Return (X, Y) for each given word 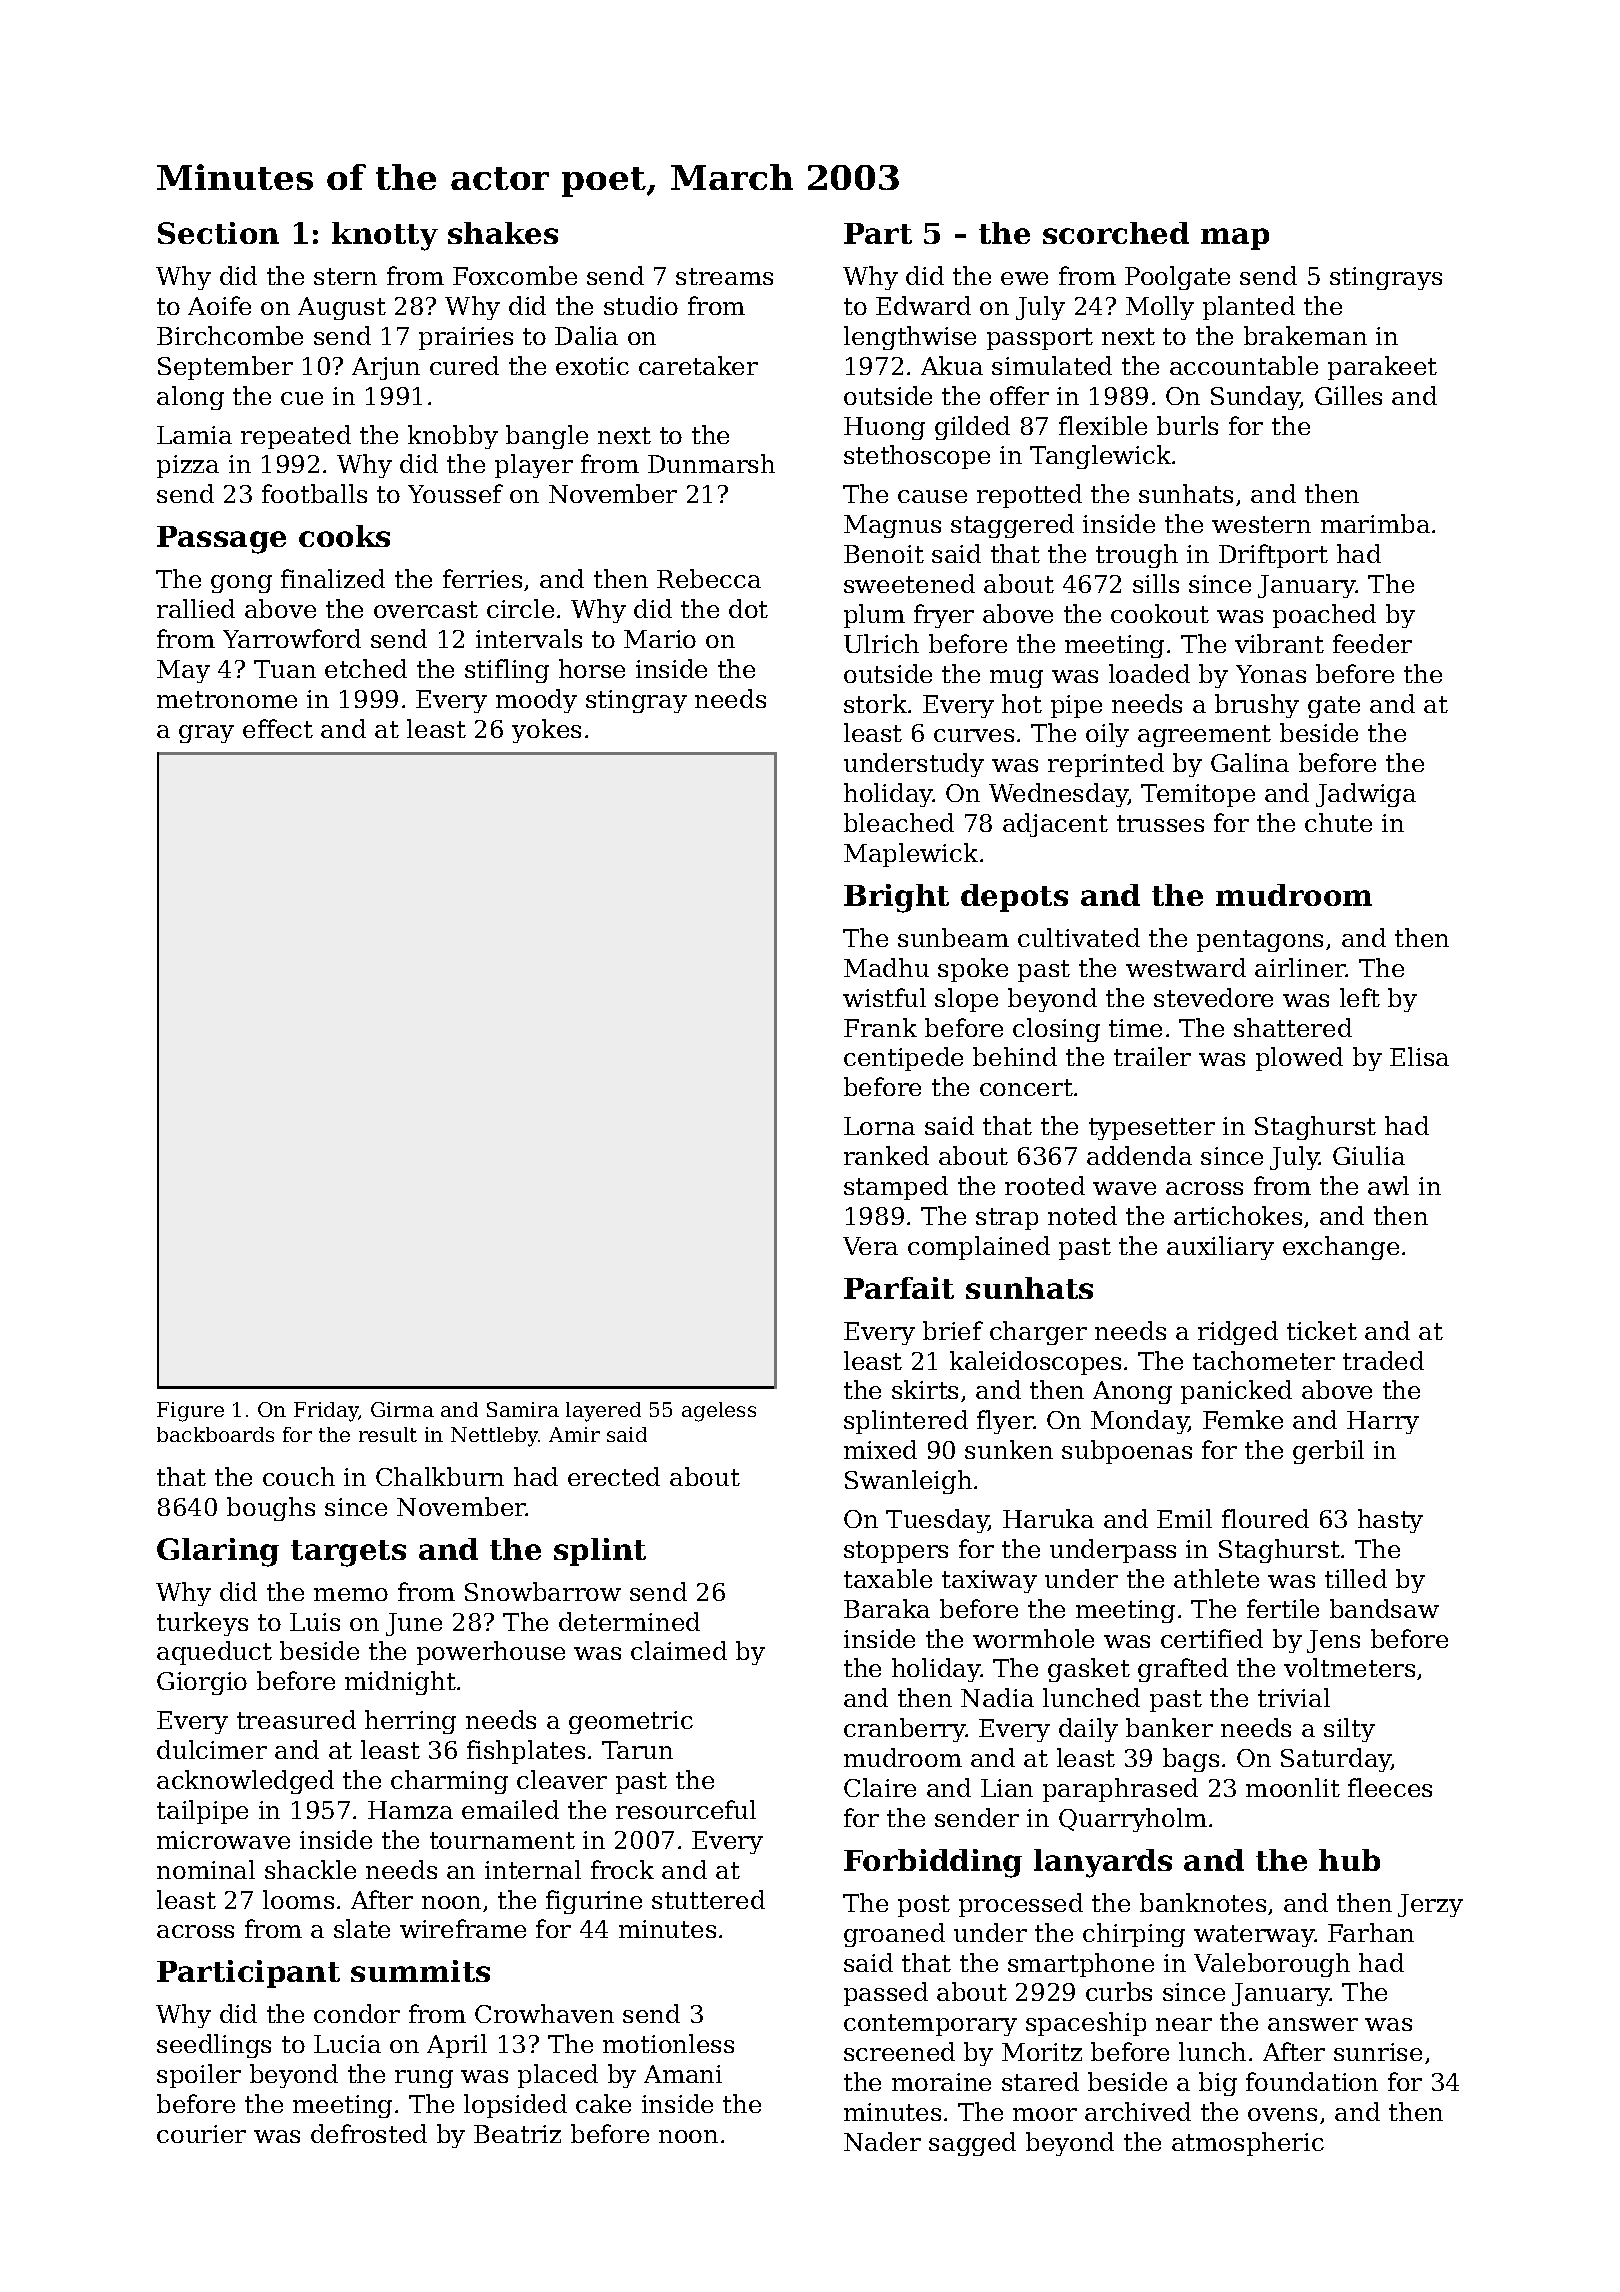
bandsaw (1384, 1608)
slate (362, 1928)
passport (1040, 339)
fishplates (526, 1752)
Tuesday (937, 1521)
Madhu (886, 967)
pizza (188, 466)
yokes (546, 731)
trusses (1160, 823)
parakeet (1382, 368)
